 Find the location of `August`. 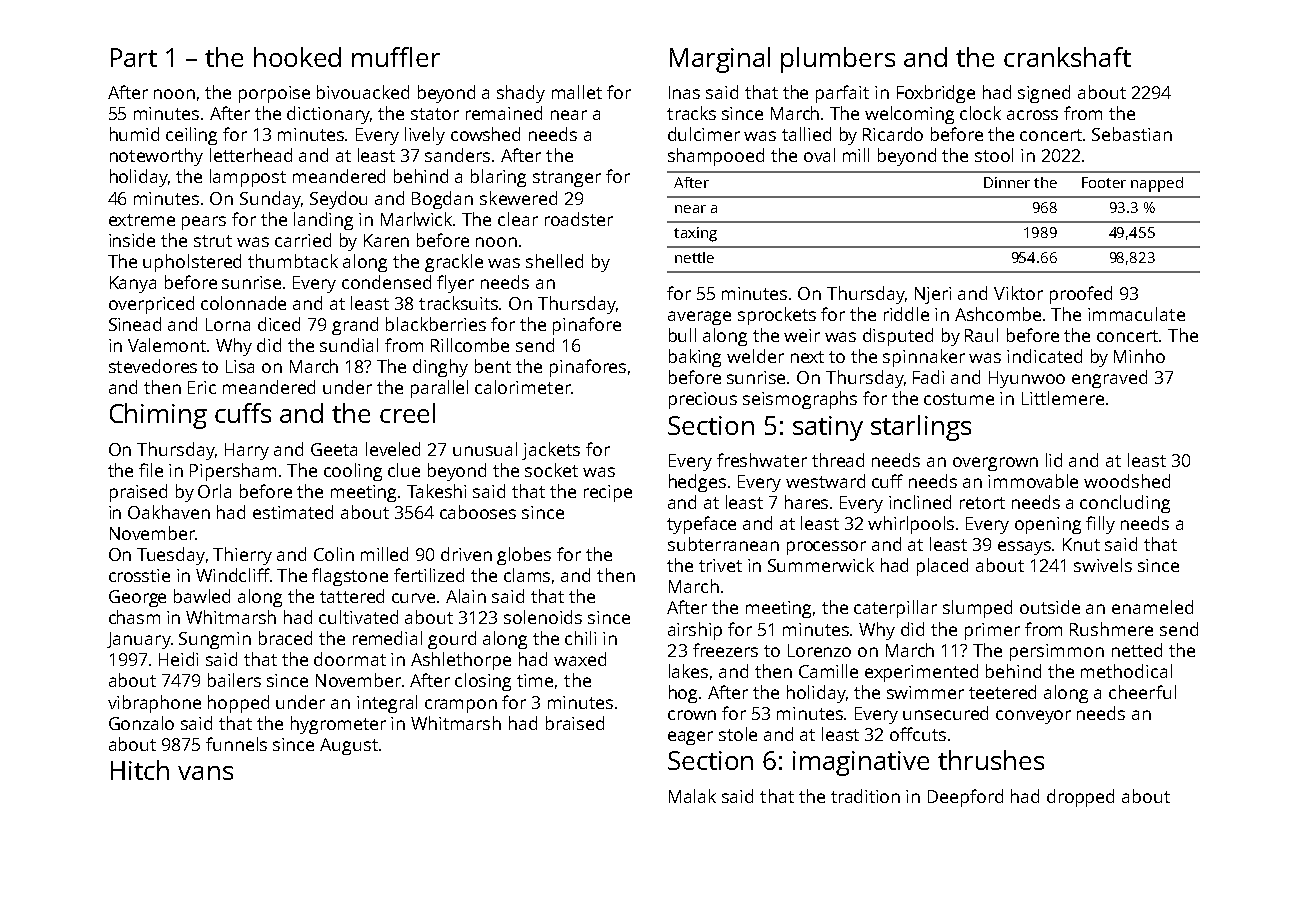

August is located at coordinates (349, 746).
